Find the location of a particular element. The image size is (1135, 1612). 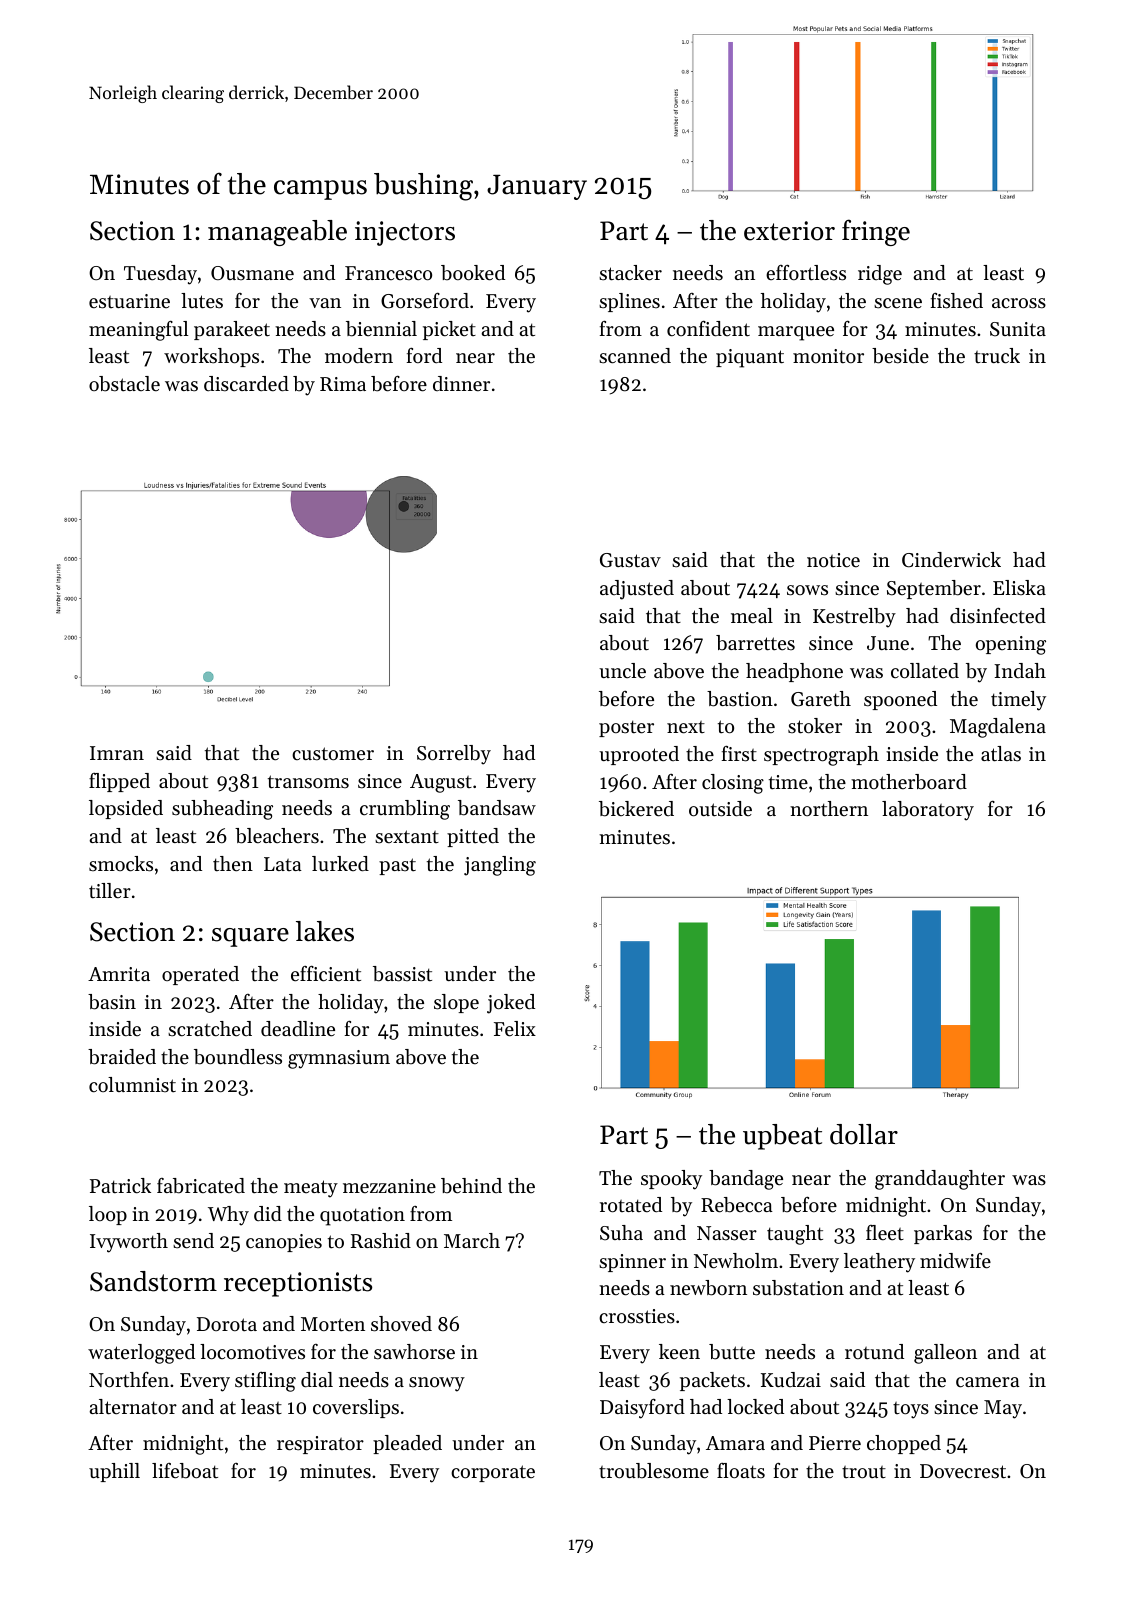

operated is located at coordinates (200, 975).
